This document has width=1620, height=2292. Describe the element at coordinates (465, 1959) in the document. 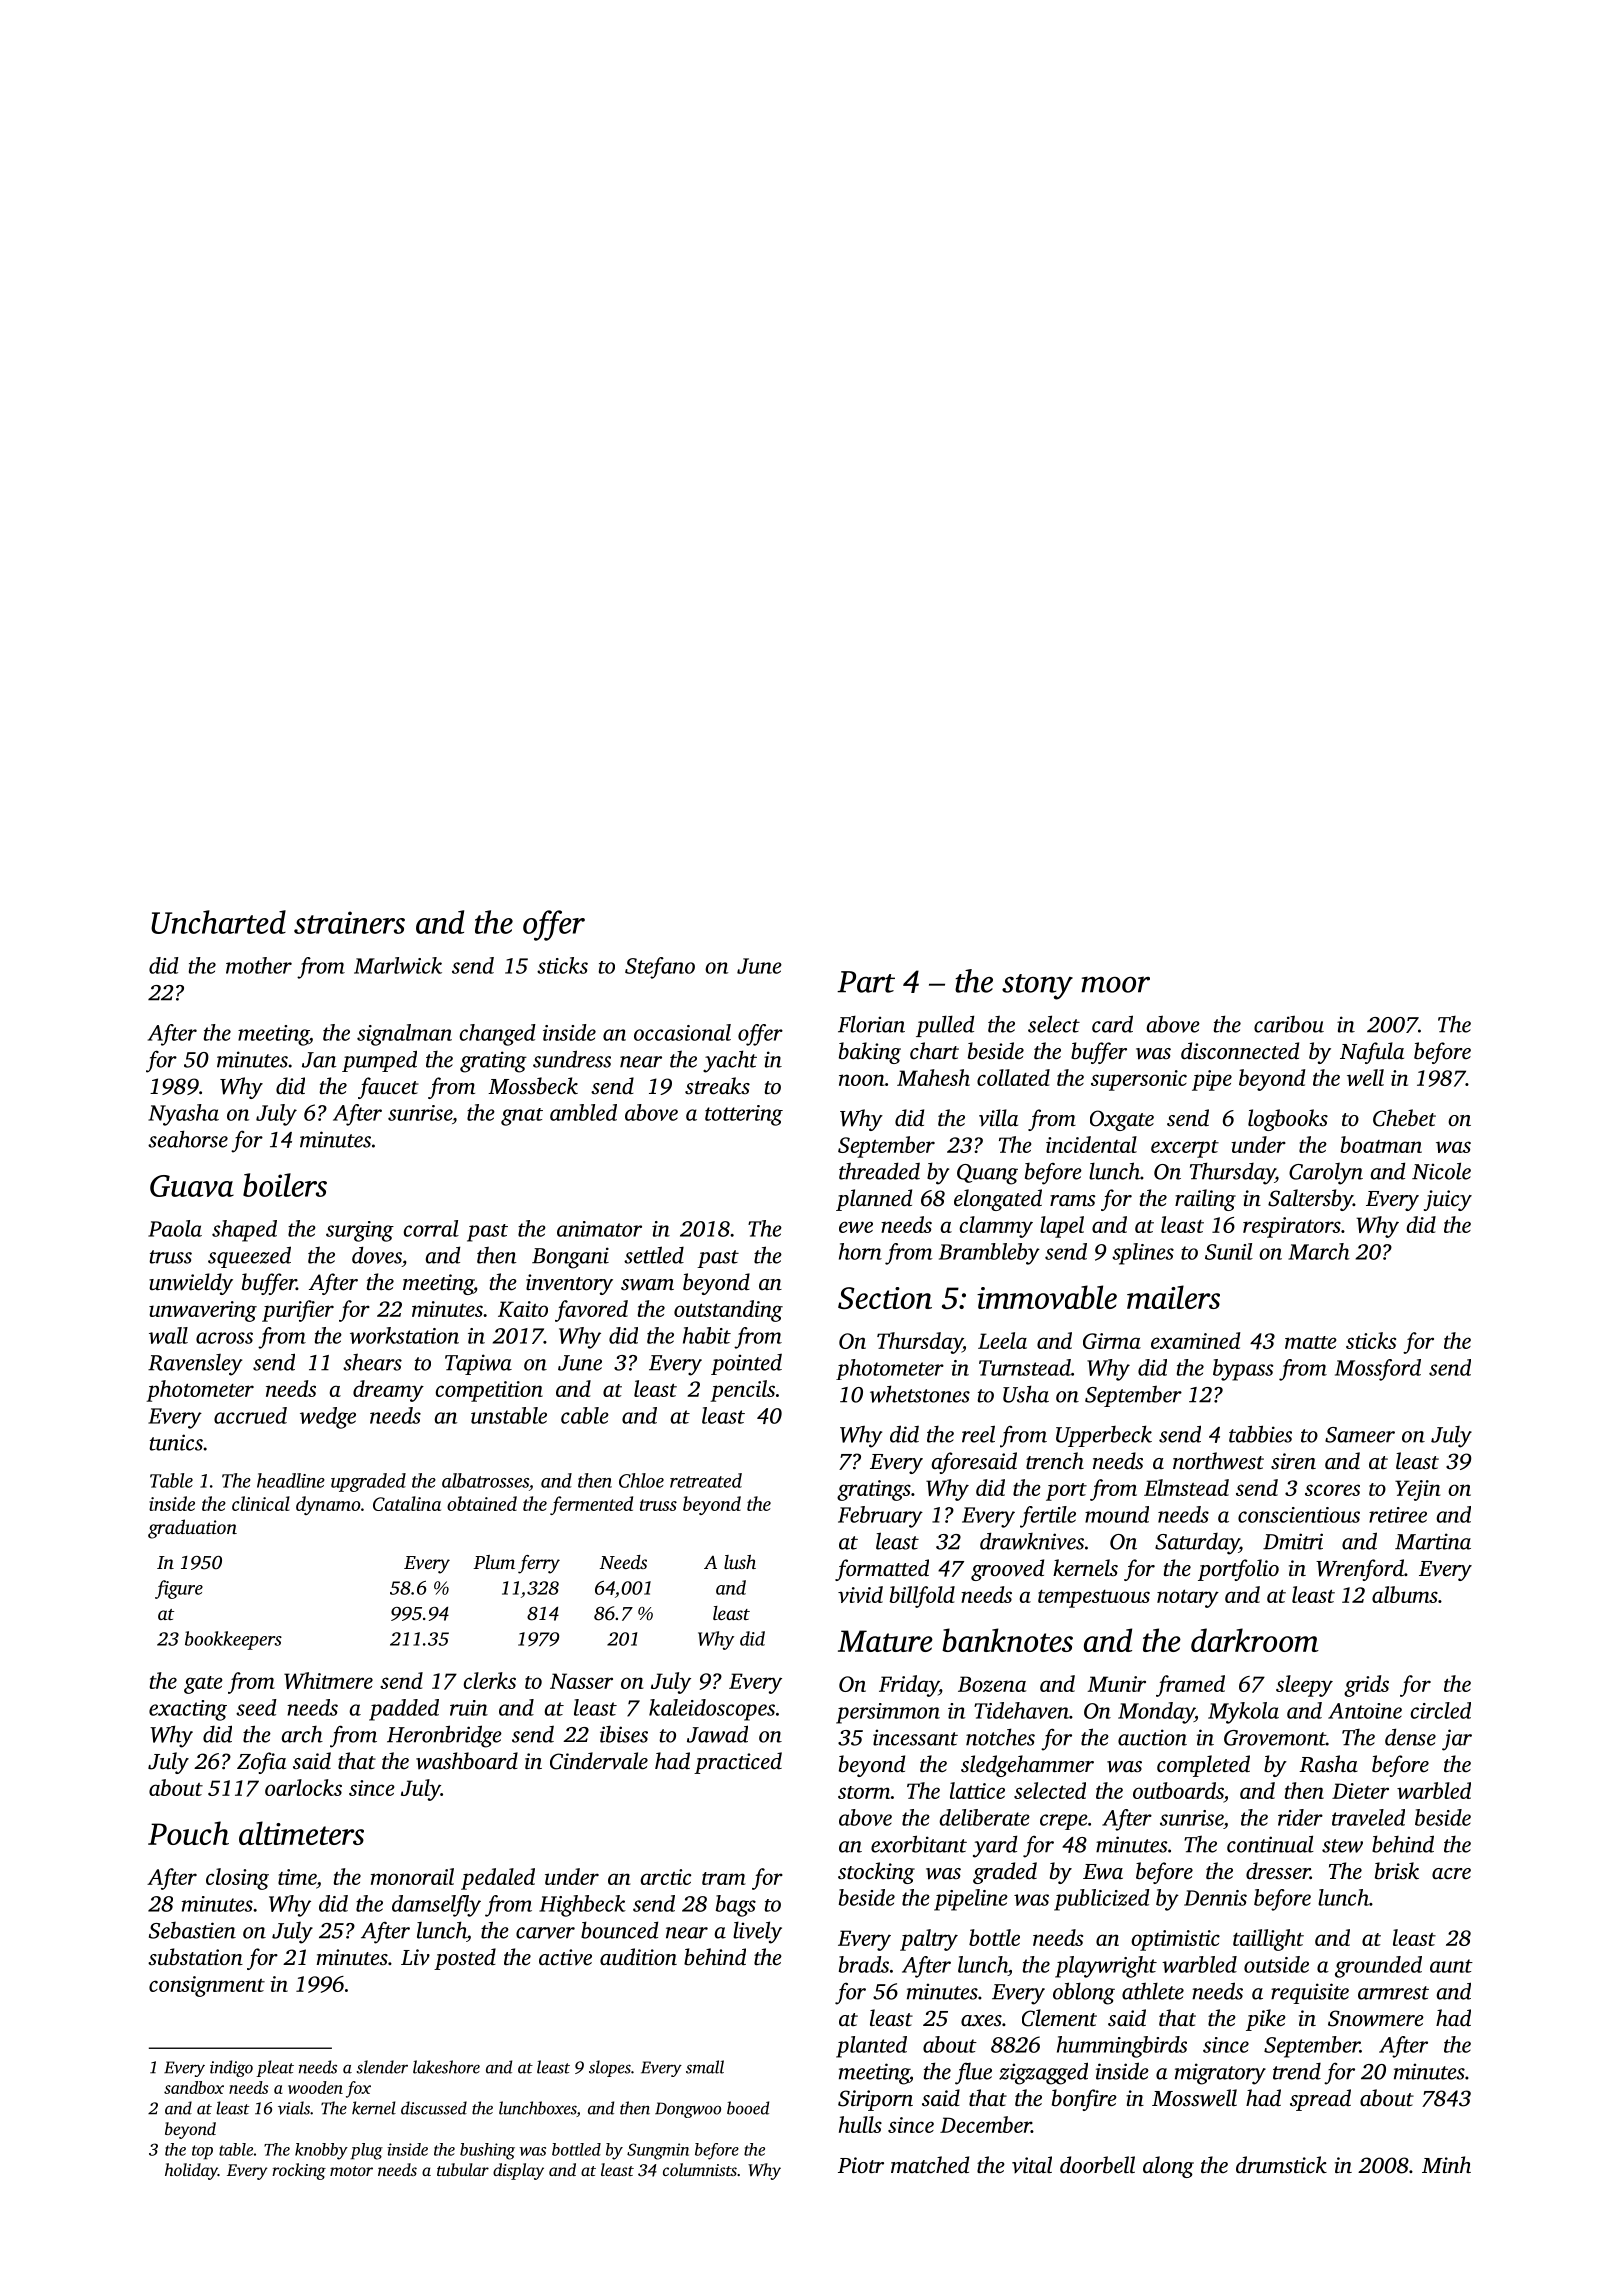

I see `posted` at that location.
